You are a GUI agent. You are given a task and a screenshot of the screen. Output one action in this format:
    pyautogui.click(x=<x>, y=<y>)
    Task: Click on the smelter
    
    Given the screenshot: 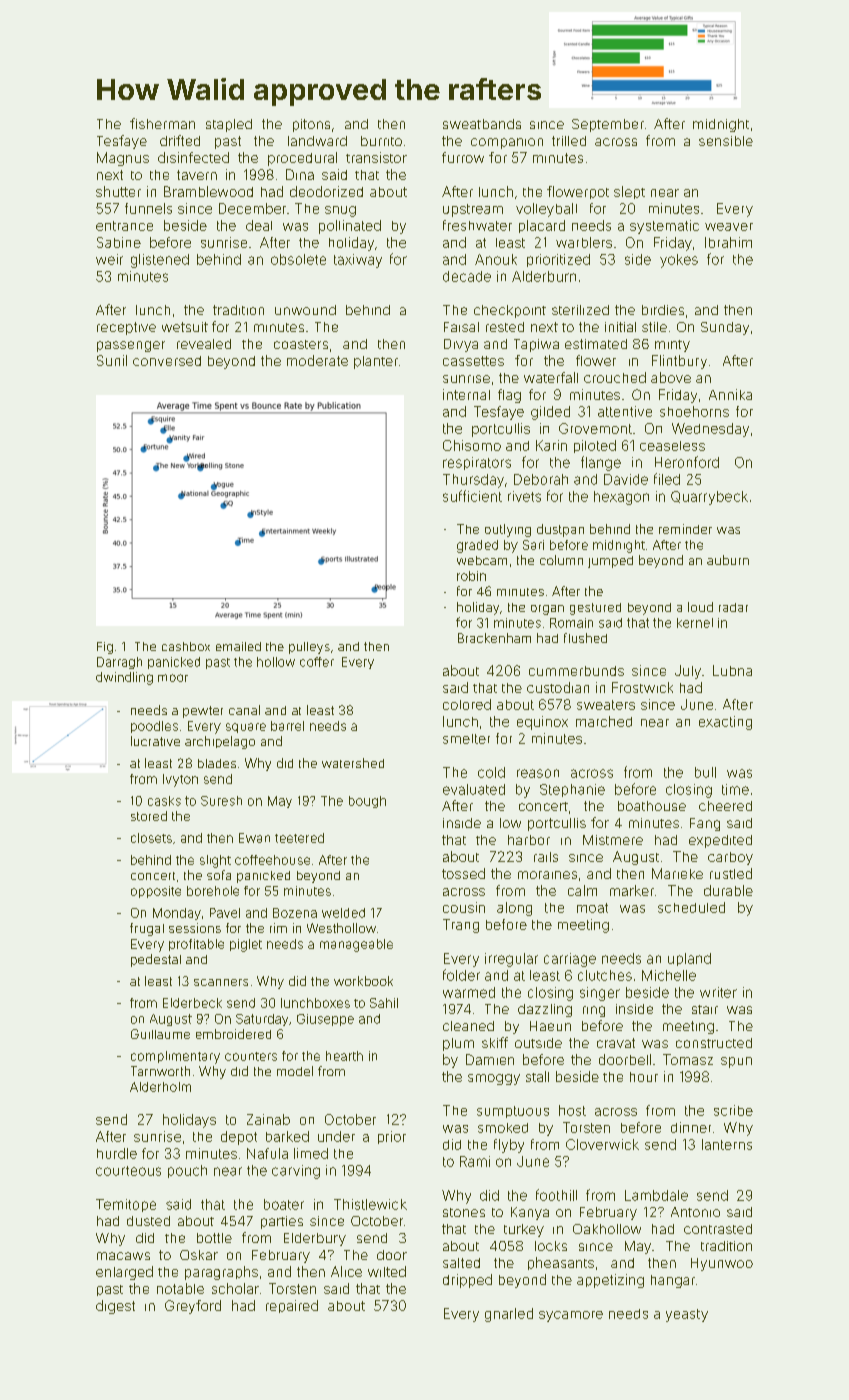 What is the action you would take?
    pyautogui.click(x=466, y=739)
